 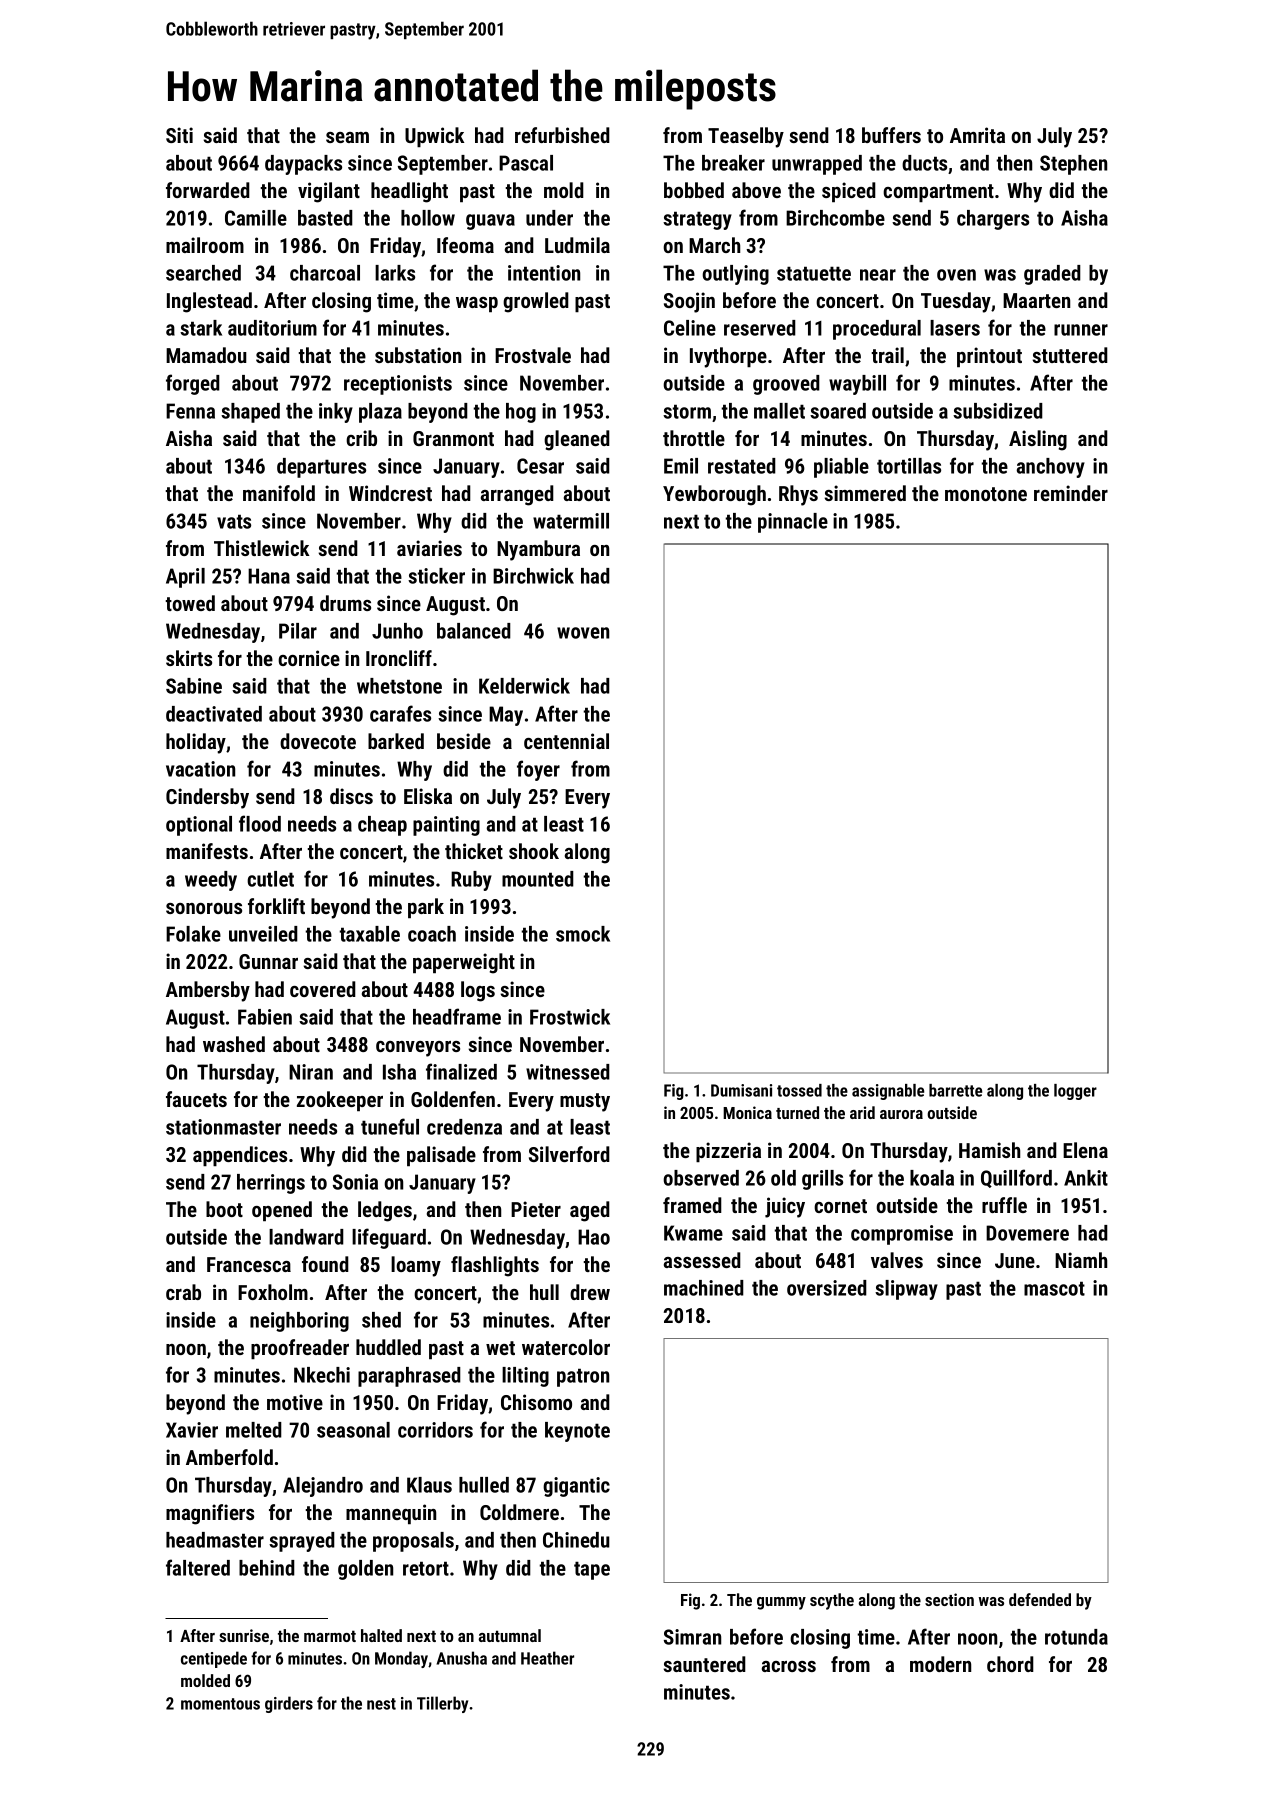 What do you see at coordinates (888, 1092) in the screenshot?
I see `assignable` at bounding box center [888, 1092].
